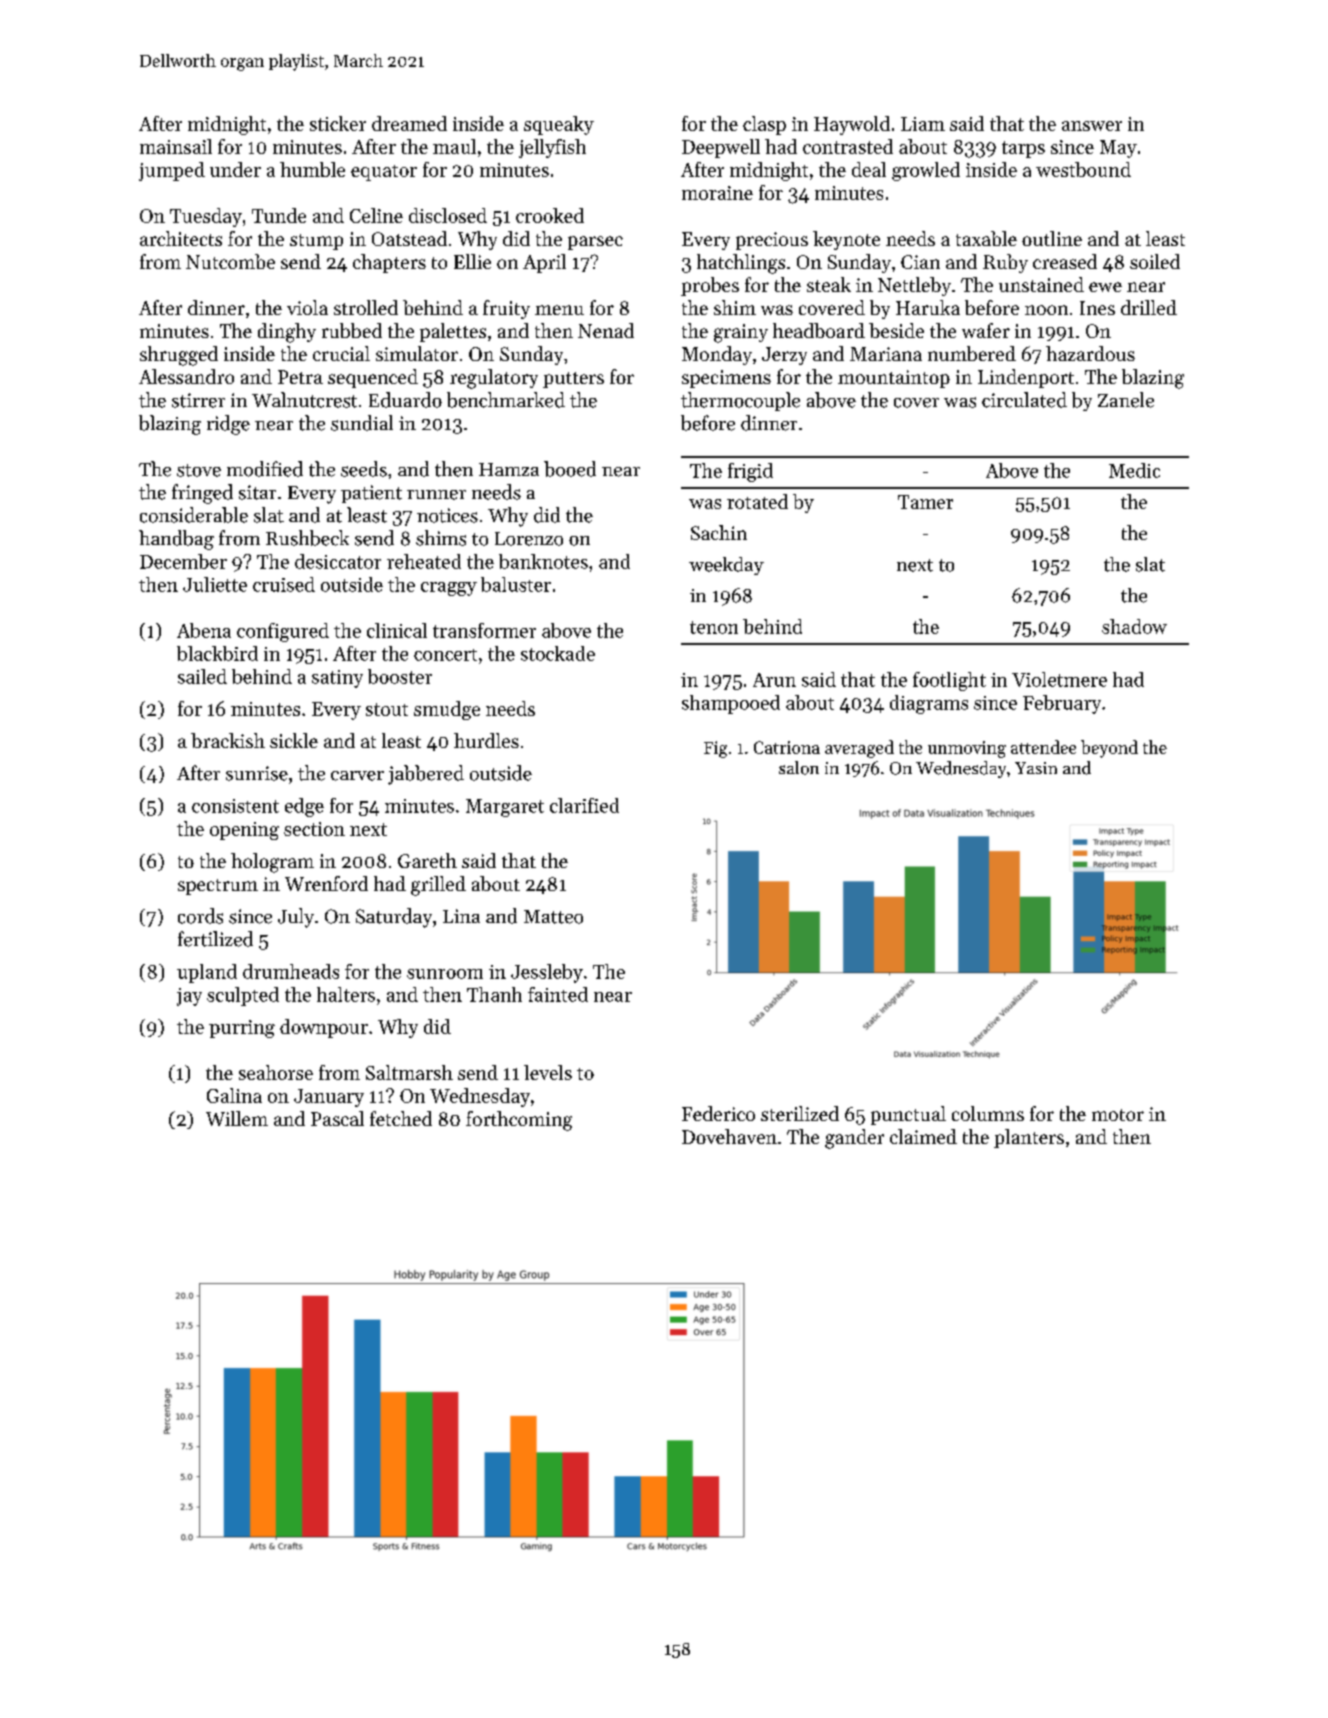  Describe the element at coordinates (908, 1115) in the screenshot. I see `punctual` at that location.
